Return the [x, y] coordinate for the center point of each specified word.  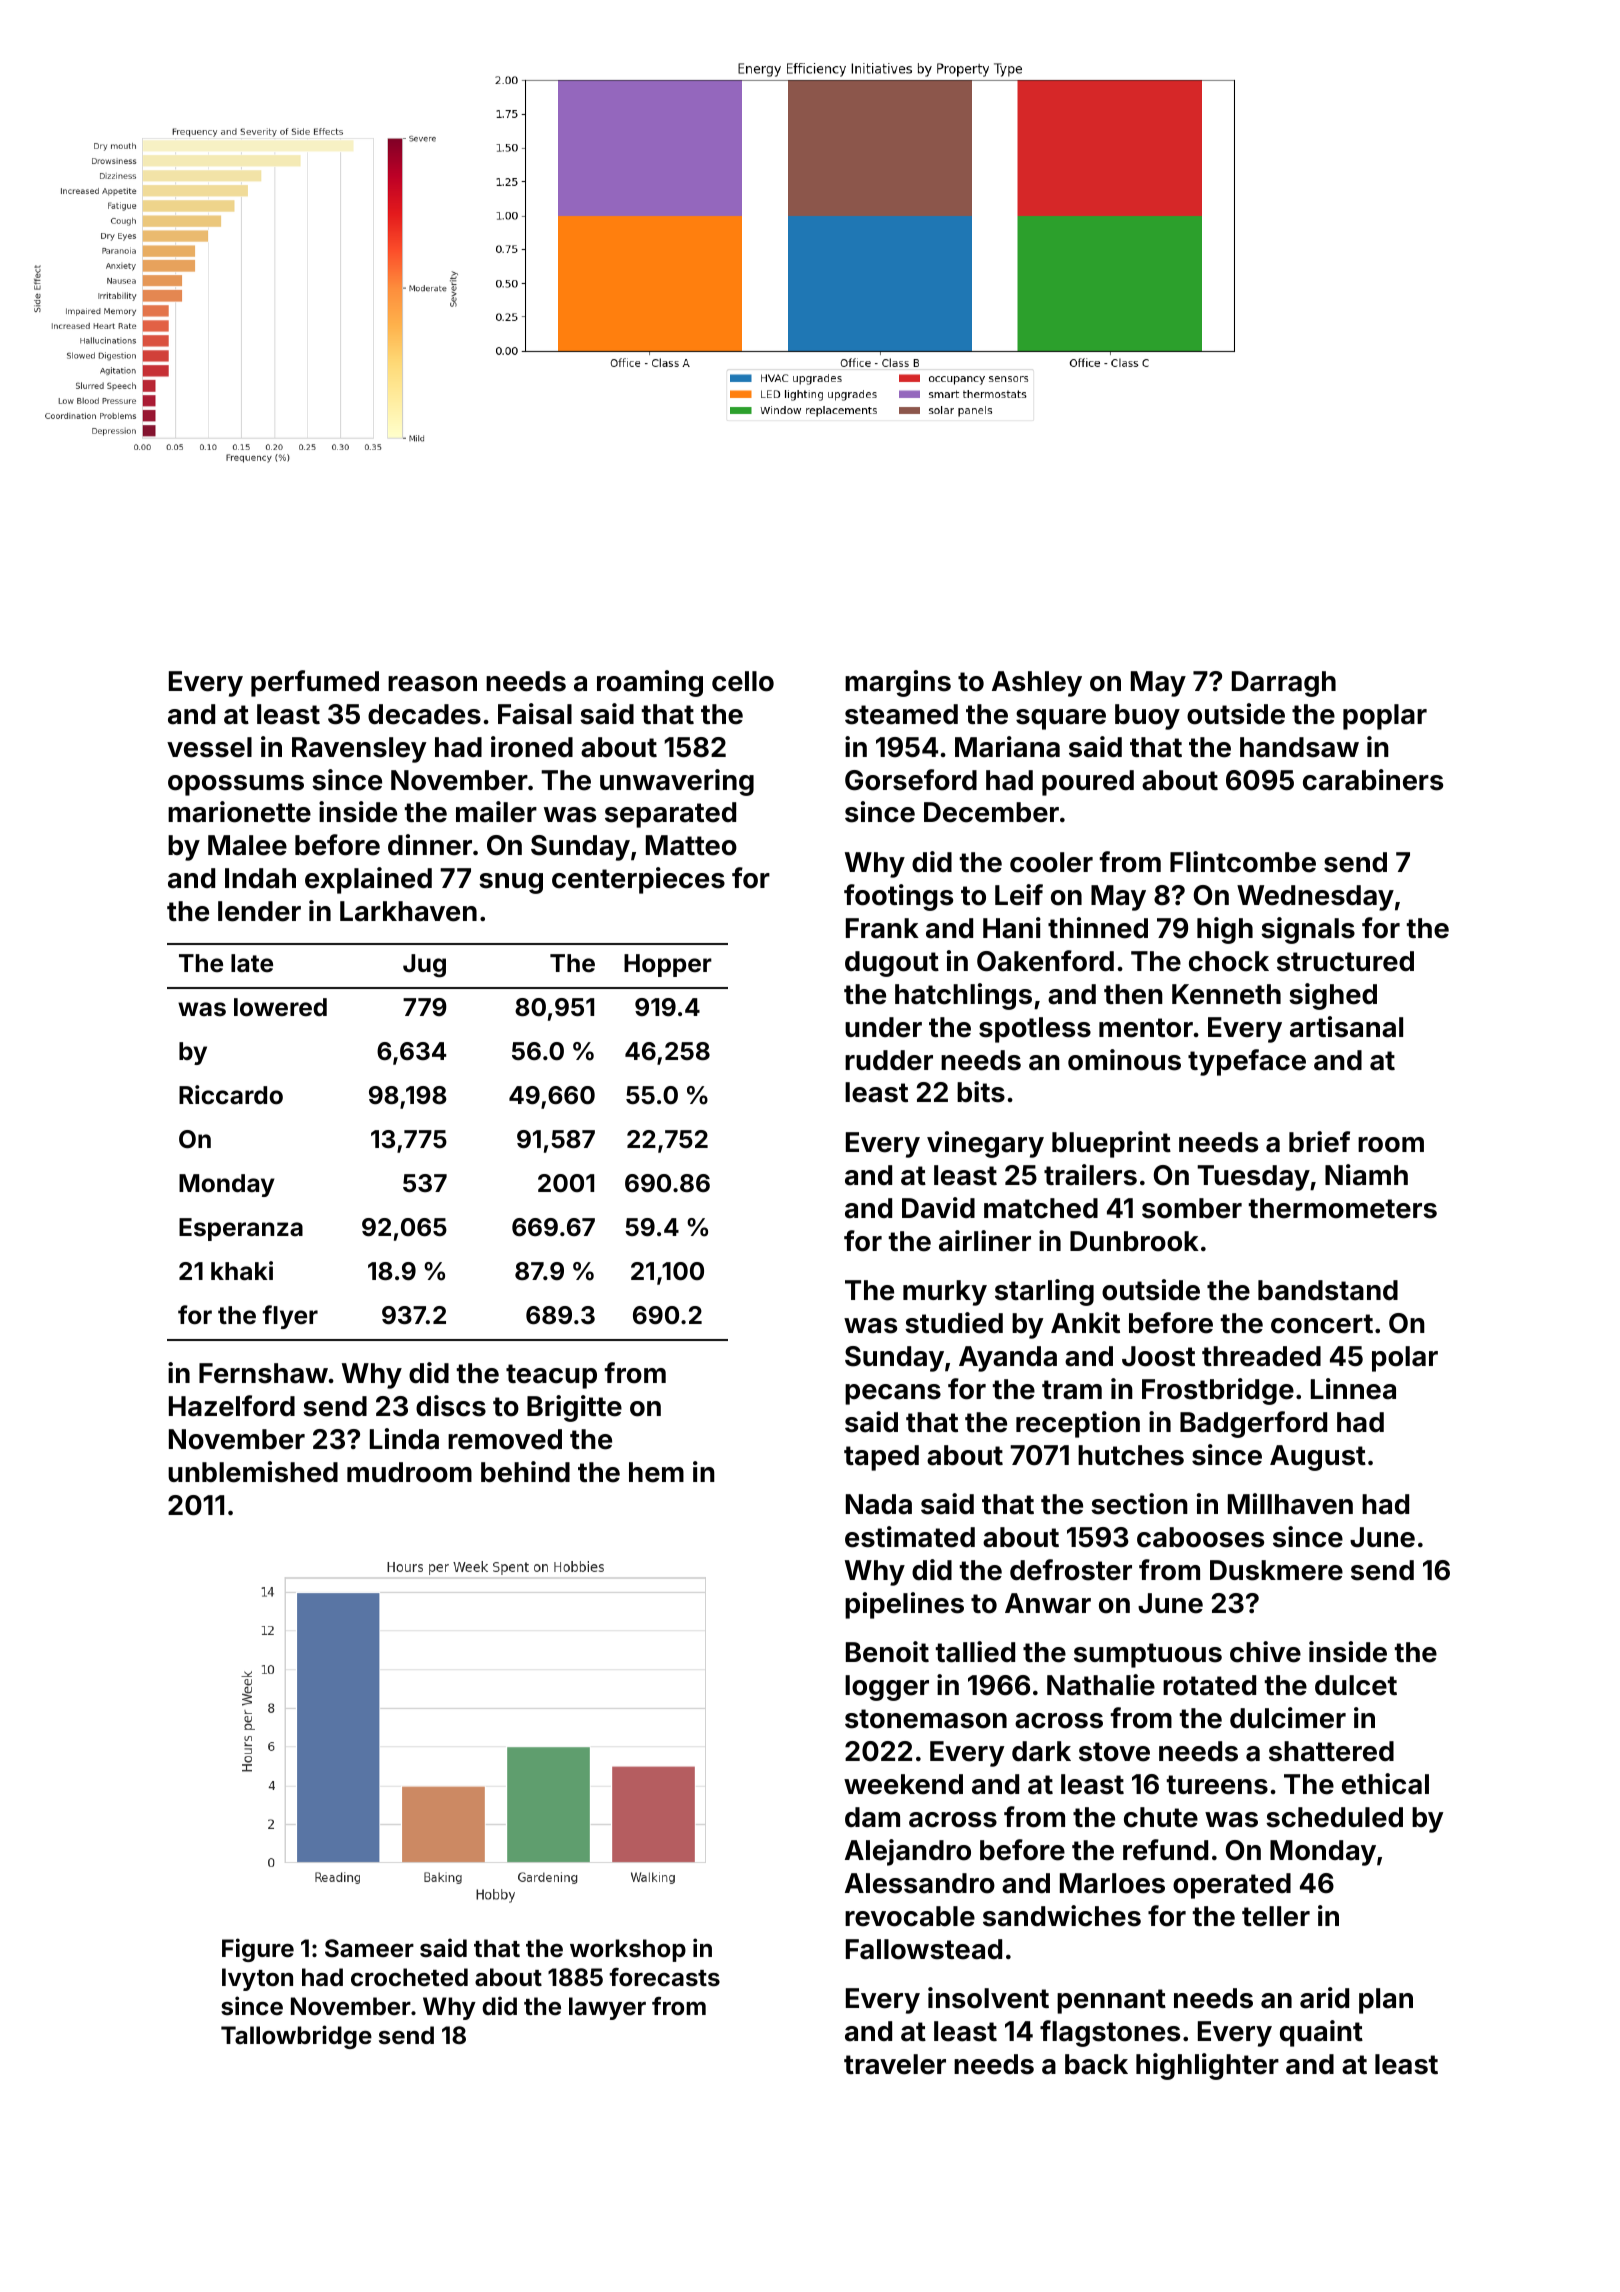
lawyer [607, 2008]
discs [451, 1406]
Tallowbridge [296, 2037]
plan [1386, 2001]
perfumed [315, 683]
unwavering [677, 782]
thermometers [1343, 1208]
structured [1345, 961]
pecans [893, 1394]
